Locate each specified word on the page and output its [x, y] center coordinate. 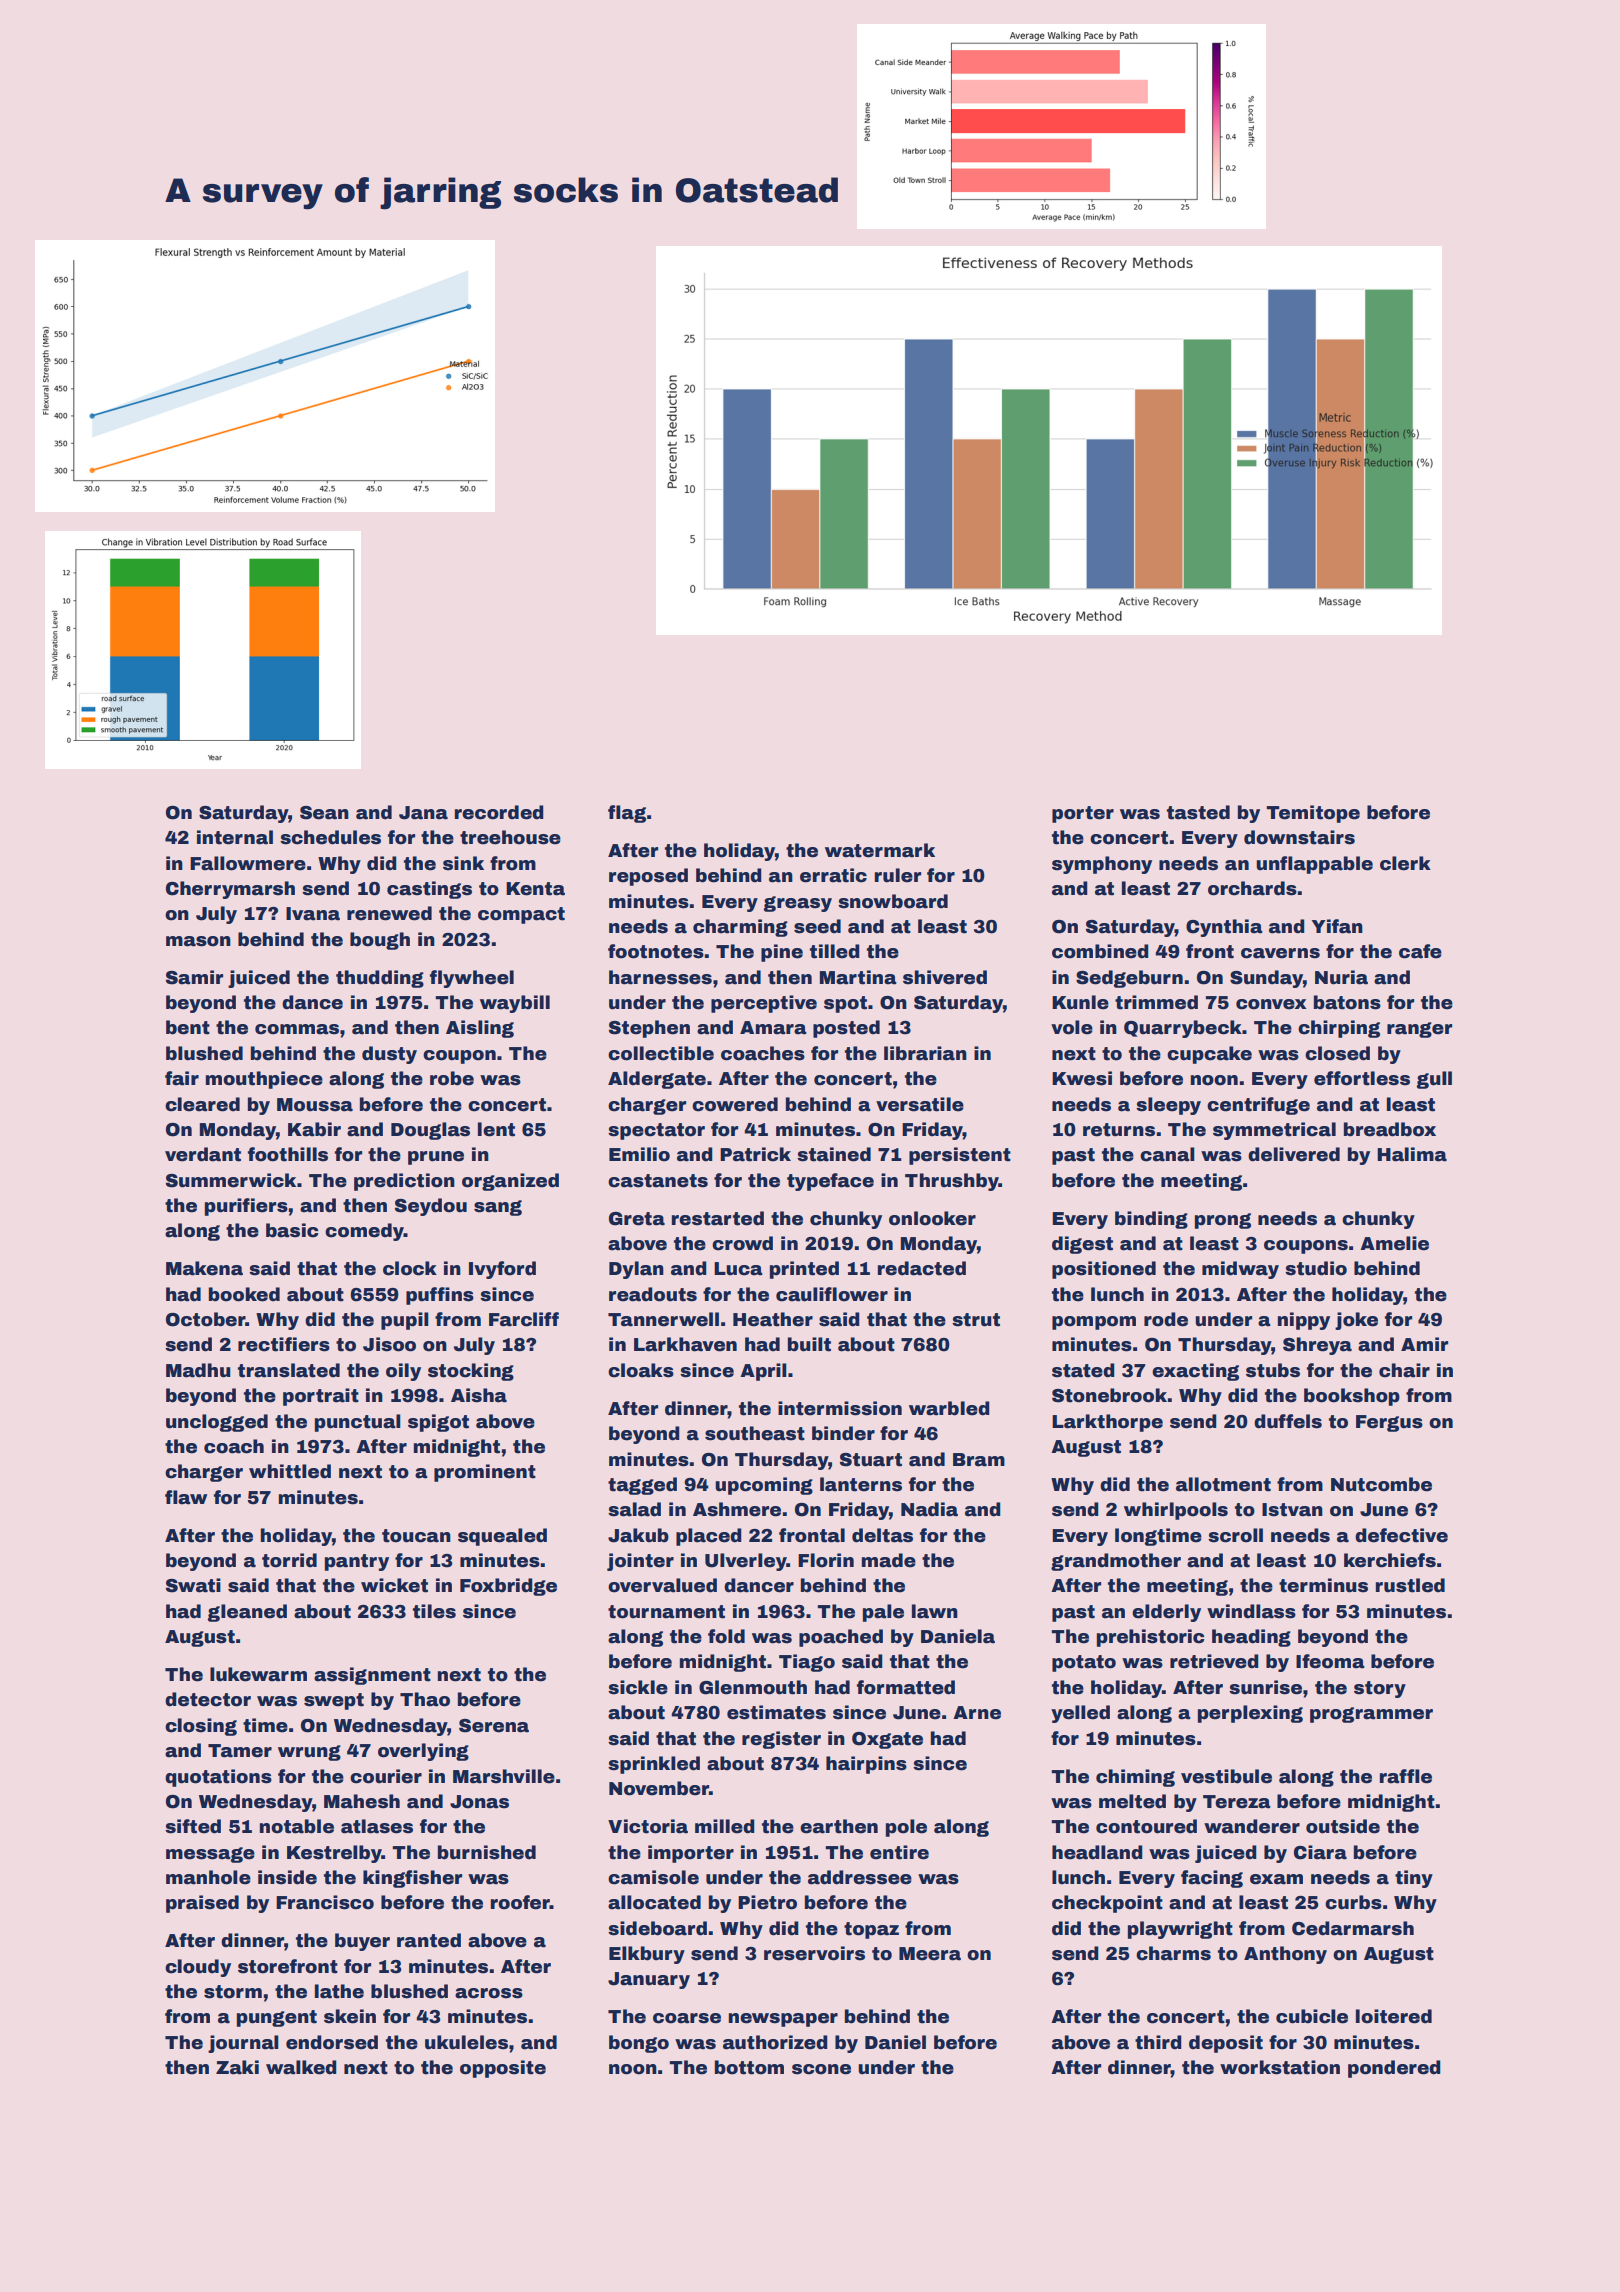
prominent [485, 1473]
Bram [979, 1460]
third [1158, 2042]
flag [627, 814]
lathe [339, 1991]
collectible [661, 1053]
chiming [1135, 1778]
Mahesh [362, 1801]
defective [1401, 1535]
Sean [324, 813]
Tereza [1237, 1802]
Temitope [1313, 814]
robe [452, 1078]
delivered [1294, 1154]
